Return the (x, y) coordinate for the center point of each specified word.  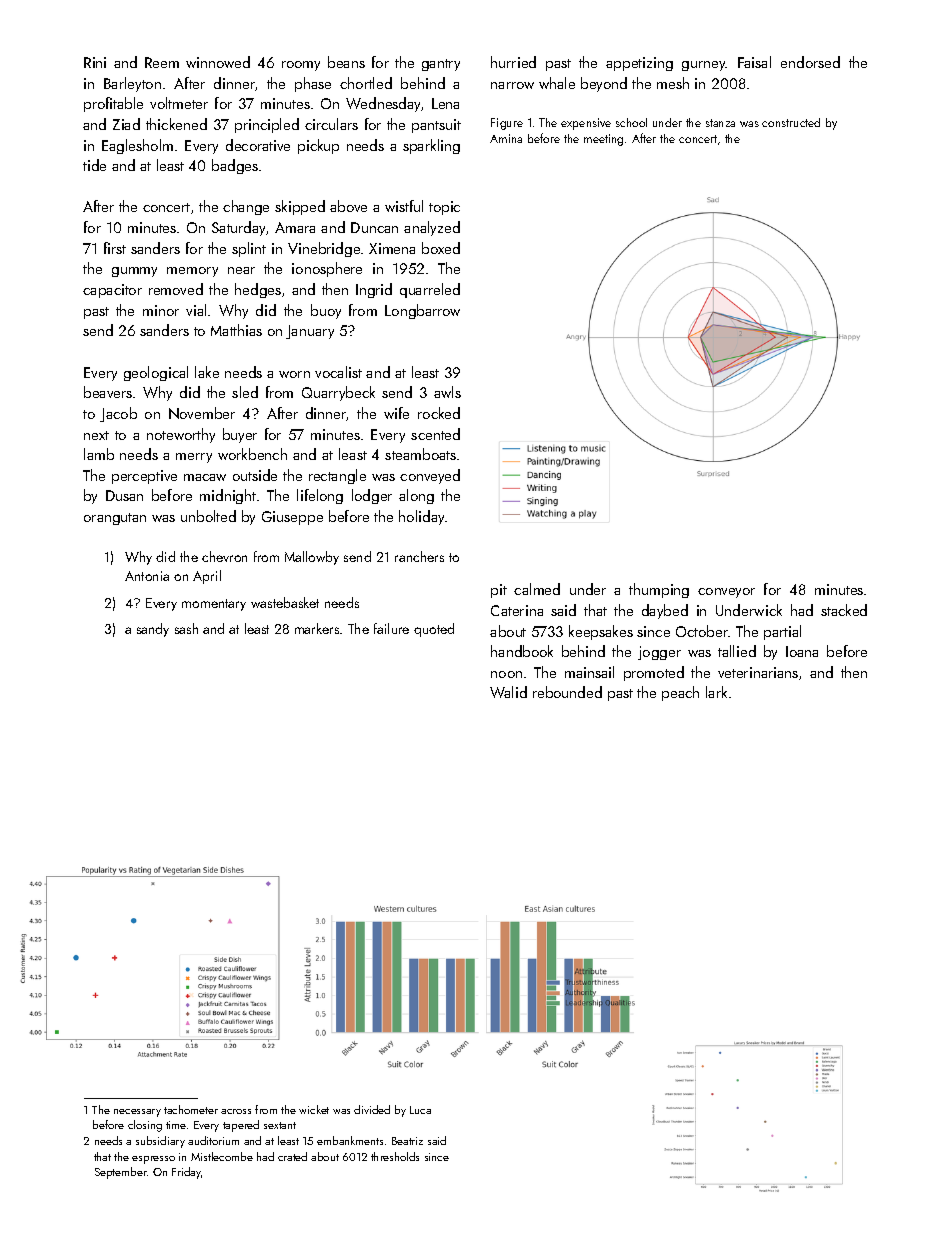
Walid (508, 692)
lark (716, 692)
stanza (720, 123)
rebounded (567, 692)
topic (444, 208)
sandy (153, 630)
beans (346, 62)
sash (186, 628)
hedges (258, 290)
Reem (162, 62)
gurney (704, 66)
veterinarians (758, 672)
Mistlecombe (222, 1156)
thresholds (395, 1156)
